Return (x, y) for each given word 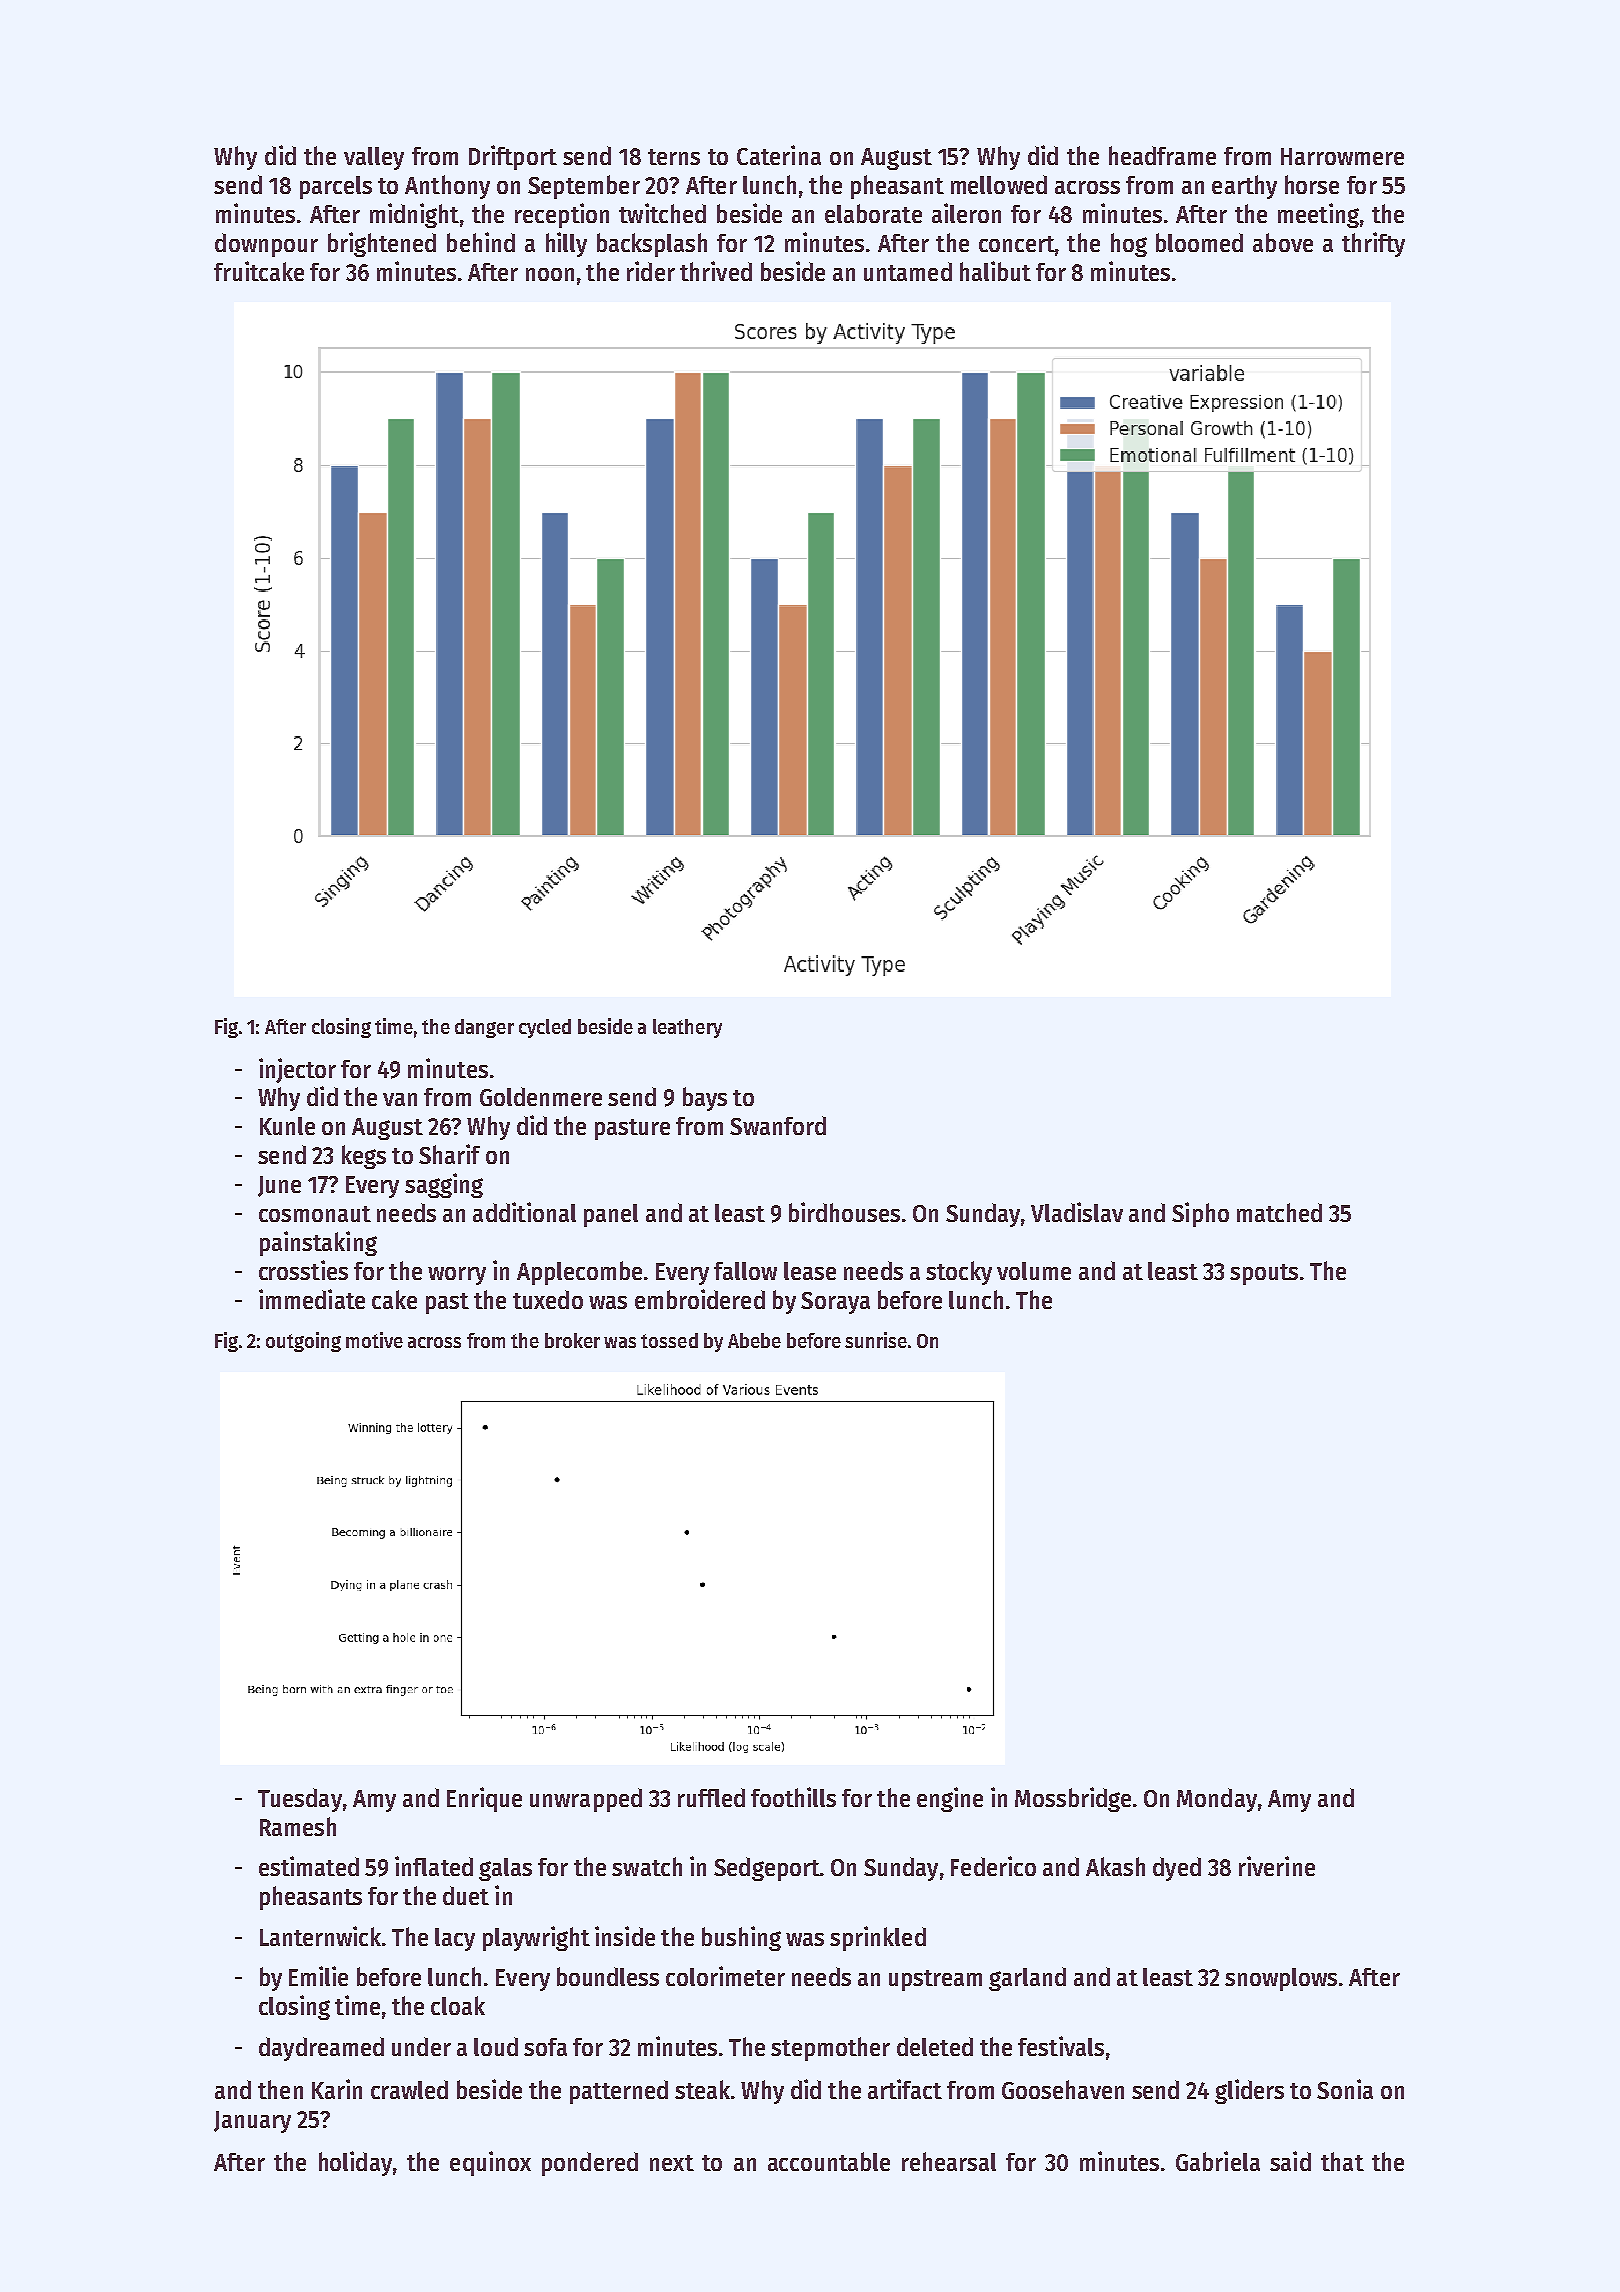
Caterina (779, 155)
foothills (793, 1797)
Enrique (484, 1799)
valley (374, 158)
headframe (1162, 155)
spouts (1264, 1274)
